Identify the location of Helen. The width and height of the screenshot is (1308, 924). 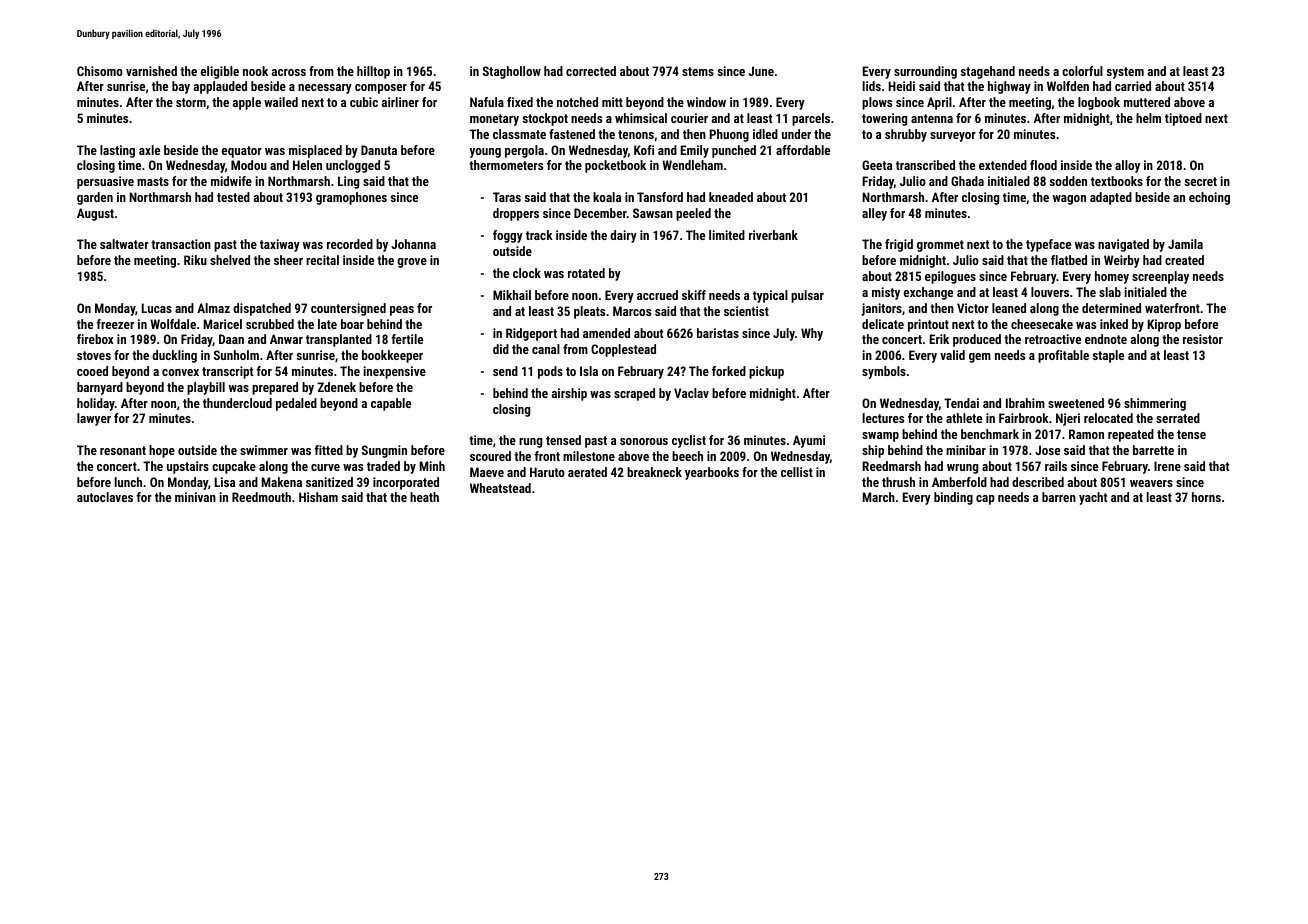
(307, 165).
